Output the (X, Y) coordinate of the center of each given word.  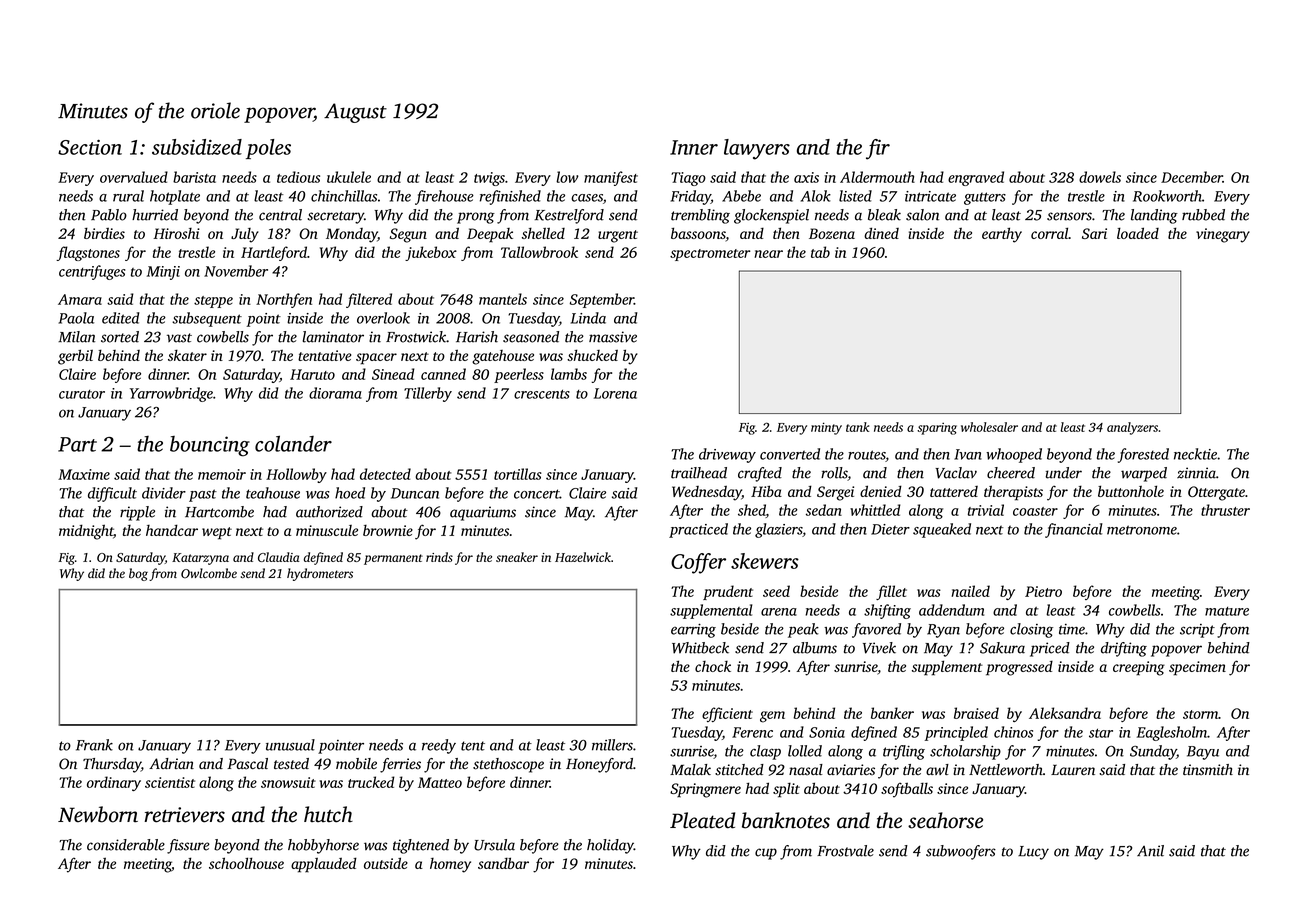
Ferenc (752, 732)
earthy (1002, 235)
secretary (336, 217)
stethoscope (508, 765)
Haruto (312, 374)
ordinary (114, 783)
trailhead (699, 473)
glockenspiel (771, 216)
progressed (1019, 668)
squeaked (942, 530)
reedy (439, 746)
